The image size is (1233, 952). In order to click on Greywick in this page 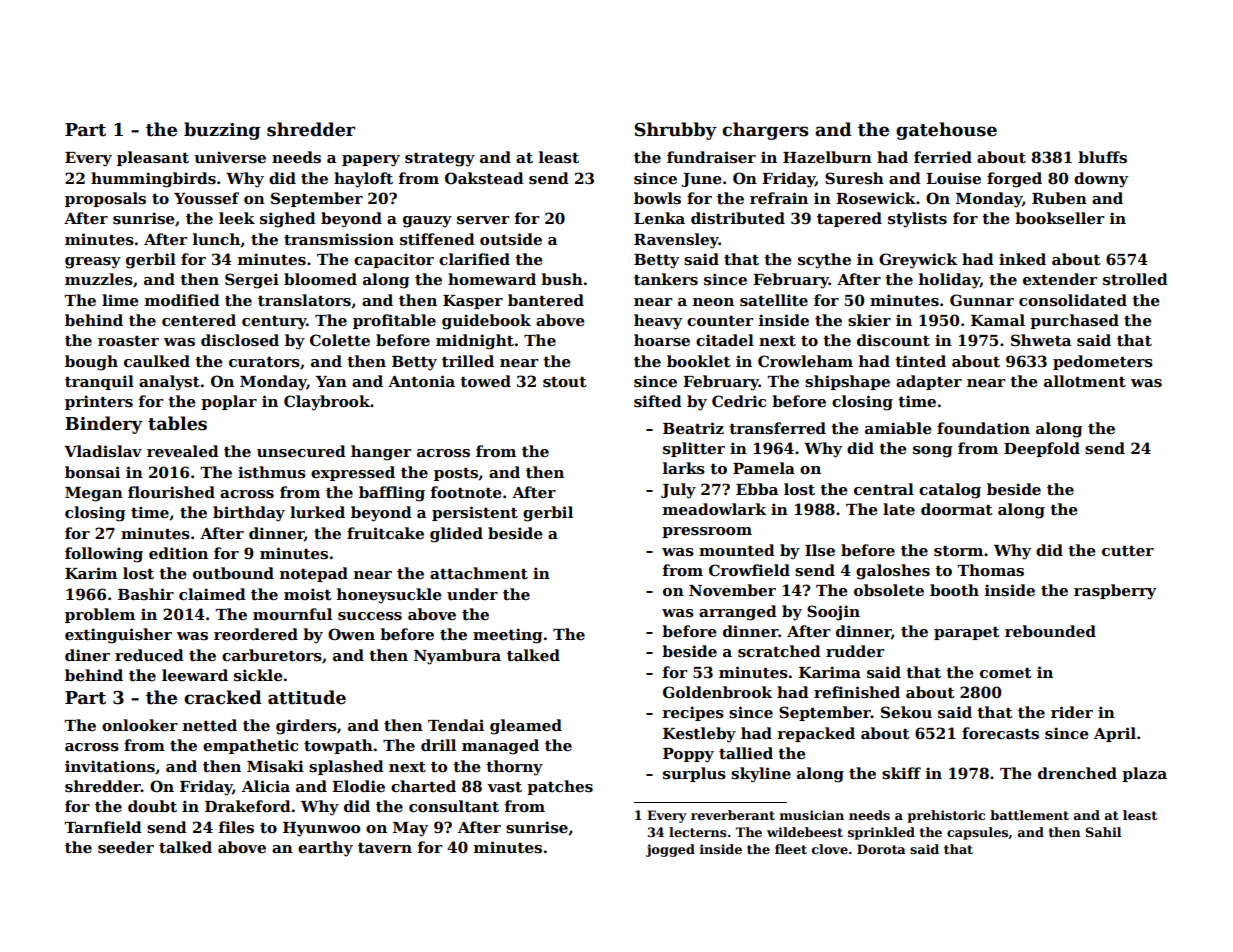, I will do `click(918, 261)`.
